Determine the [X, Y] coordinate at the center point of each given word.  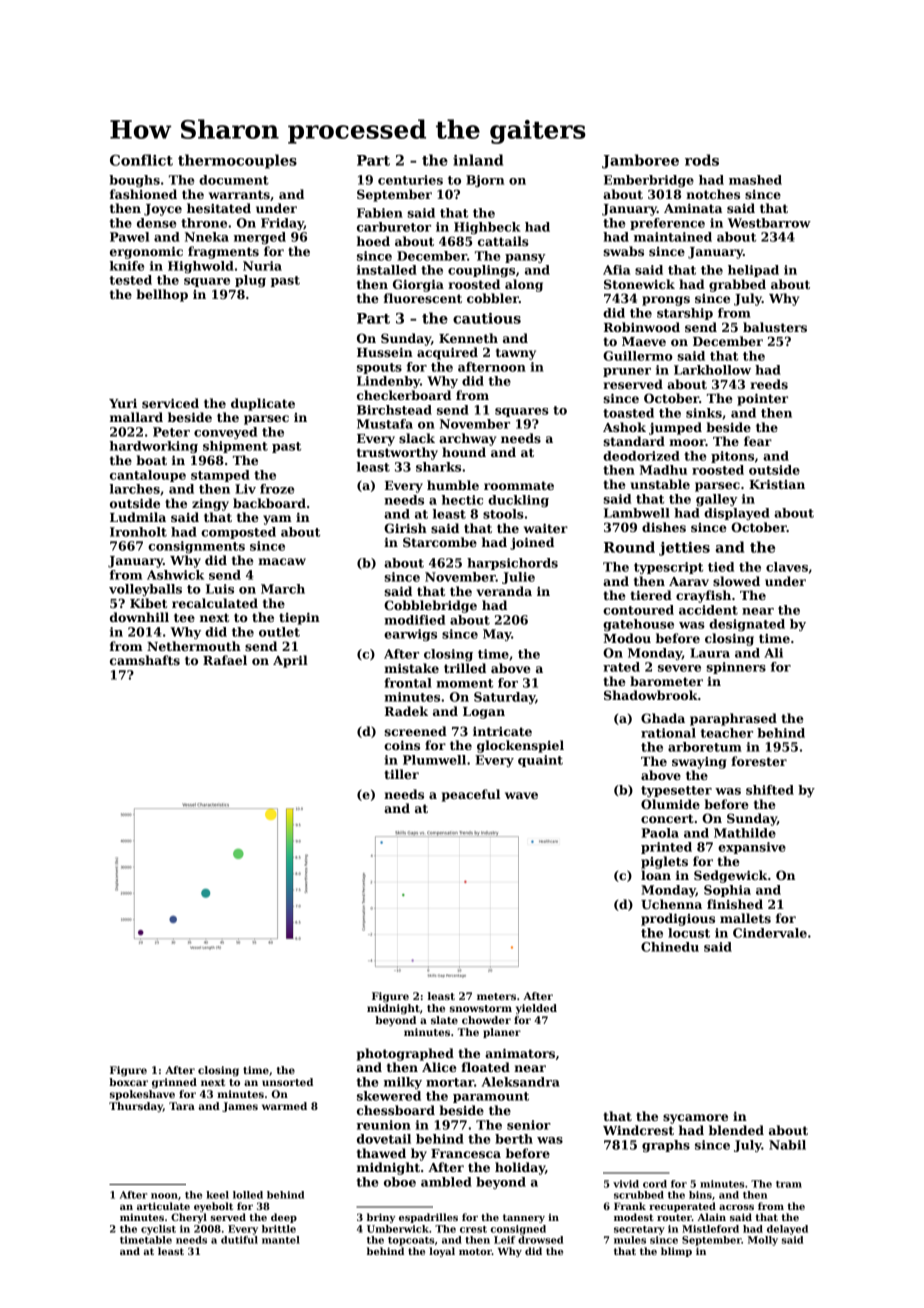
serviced [170, 403]
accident [708, 610]
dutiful [239, 1240]
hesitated [219, 208]
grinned [174, 1083]
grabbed [737, 285]
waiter [546, 528]
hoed [373, 241]
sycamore [695, 1119]
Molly [763, 1241]
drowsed [540, 1240]
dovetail [384, 1139]
